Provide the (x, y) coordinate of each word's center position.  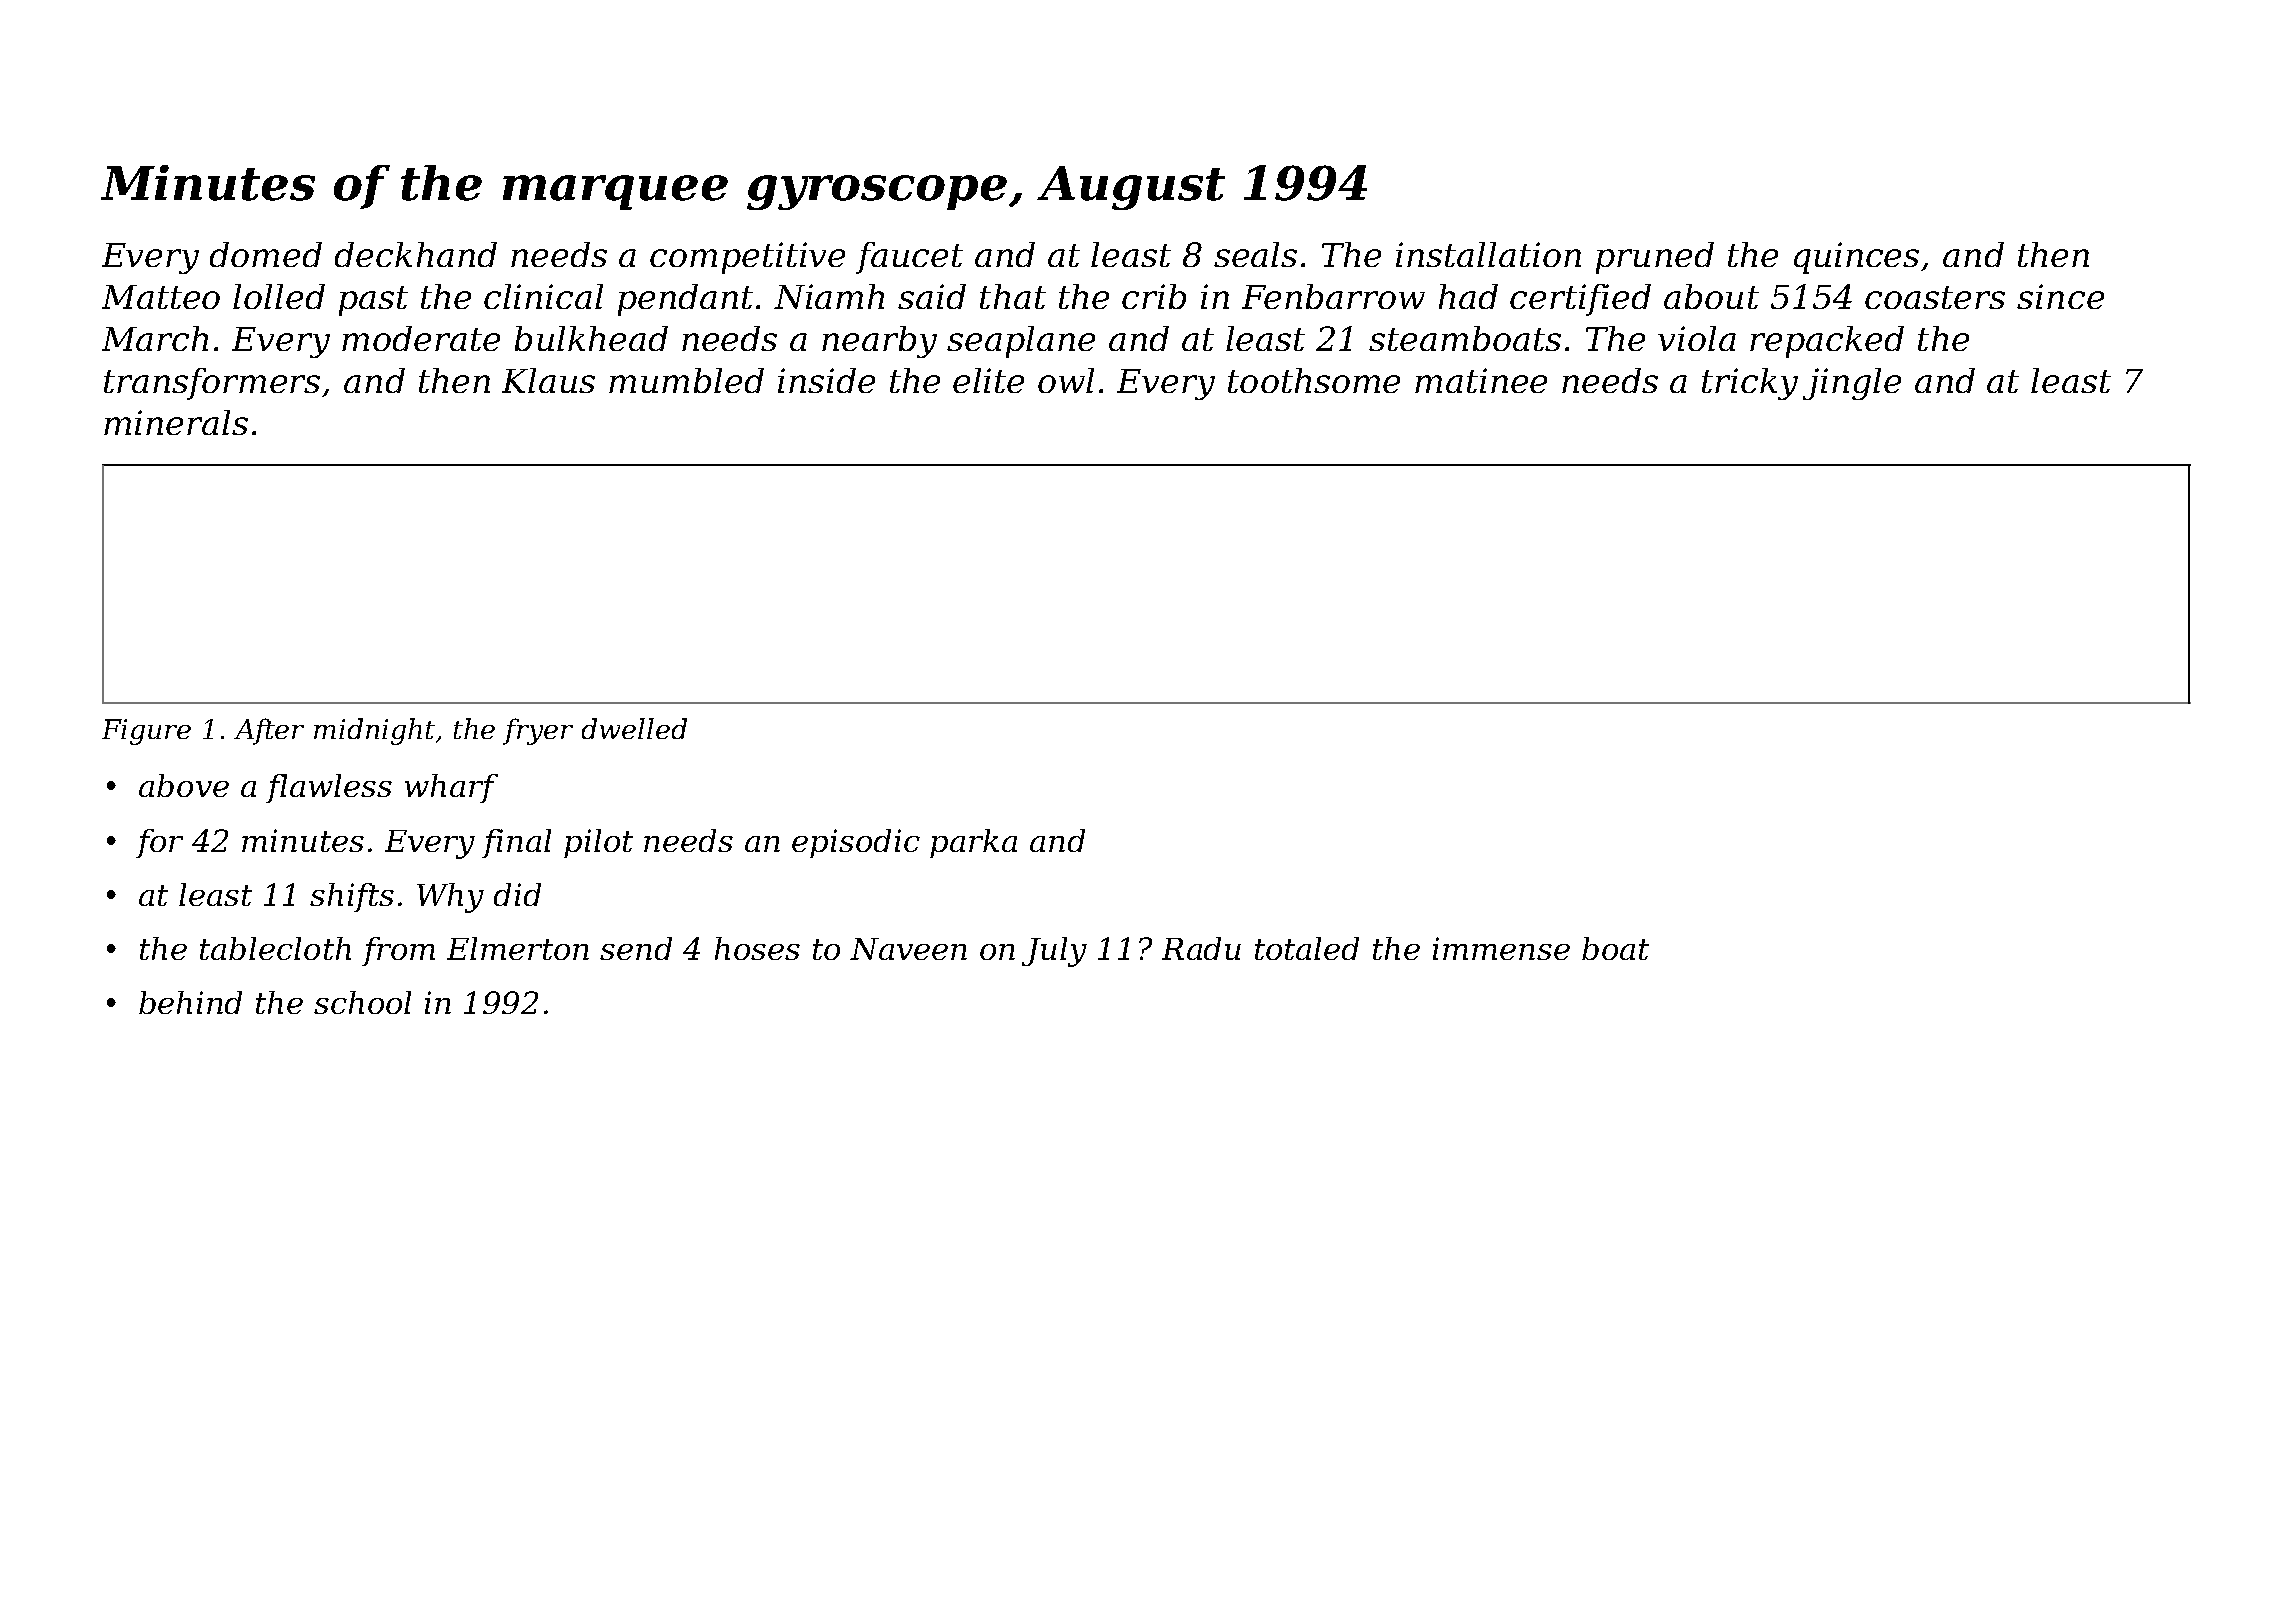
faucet (909, 258)
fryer (538, 731)
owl (1066, 380)
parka (973, 843)
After (269, 731)
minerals (176, 422)
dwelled (634, 728)
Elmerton (518, 948)
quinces (1856, 258)
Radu (1201, 948)
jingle (1852, 384)
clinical (543, 296)
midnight (374, 731)
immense (1501, 948)
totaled (1307, 948)
